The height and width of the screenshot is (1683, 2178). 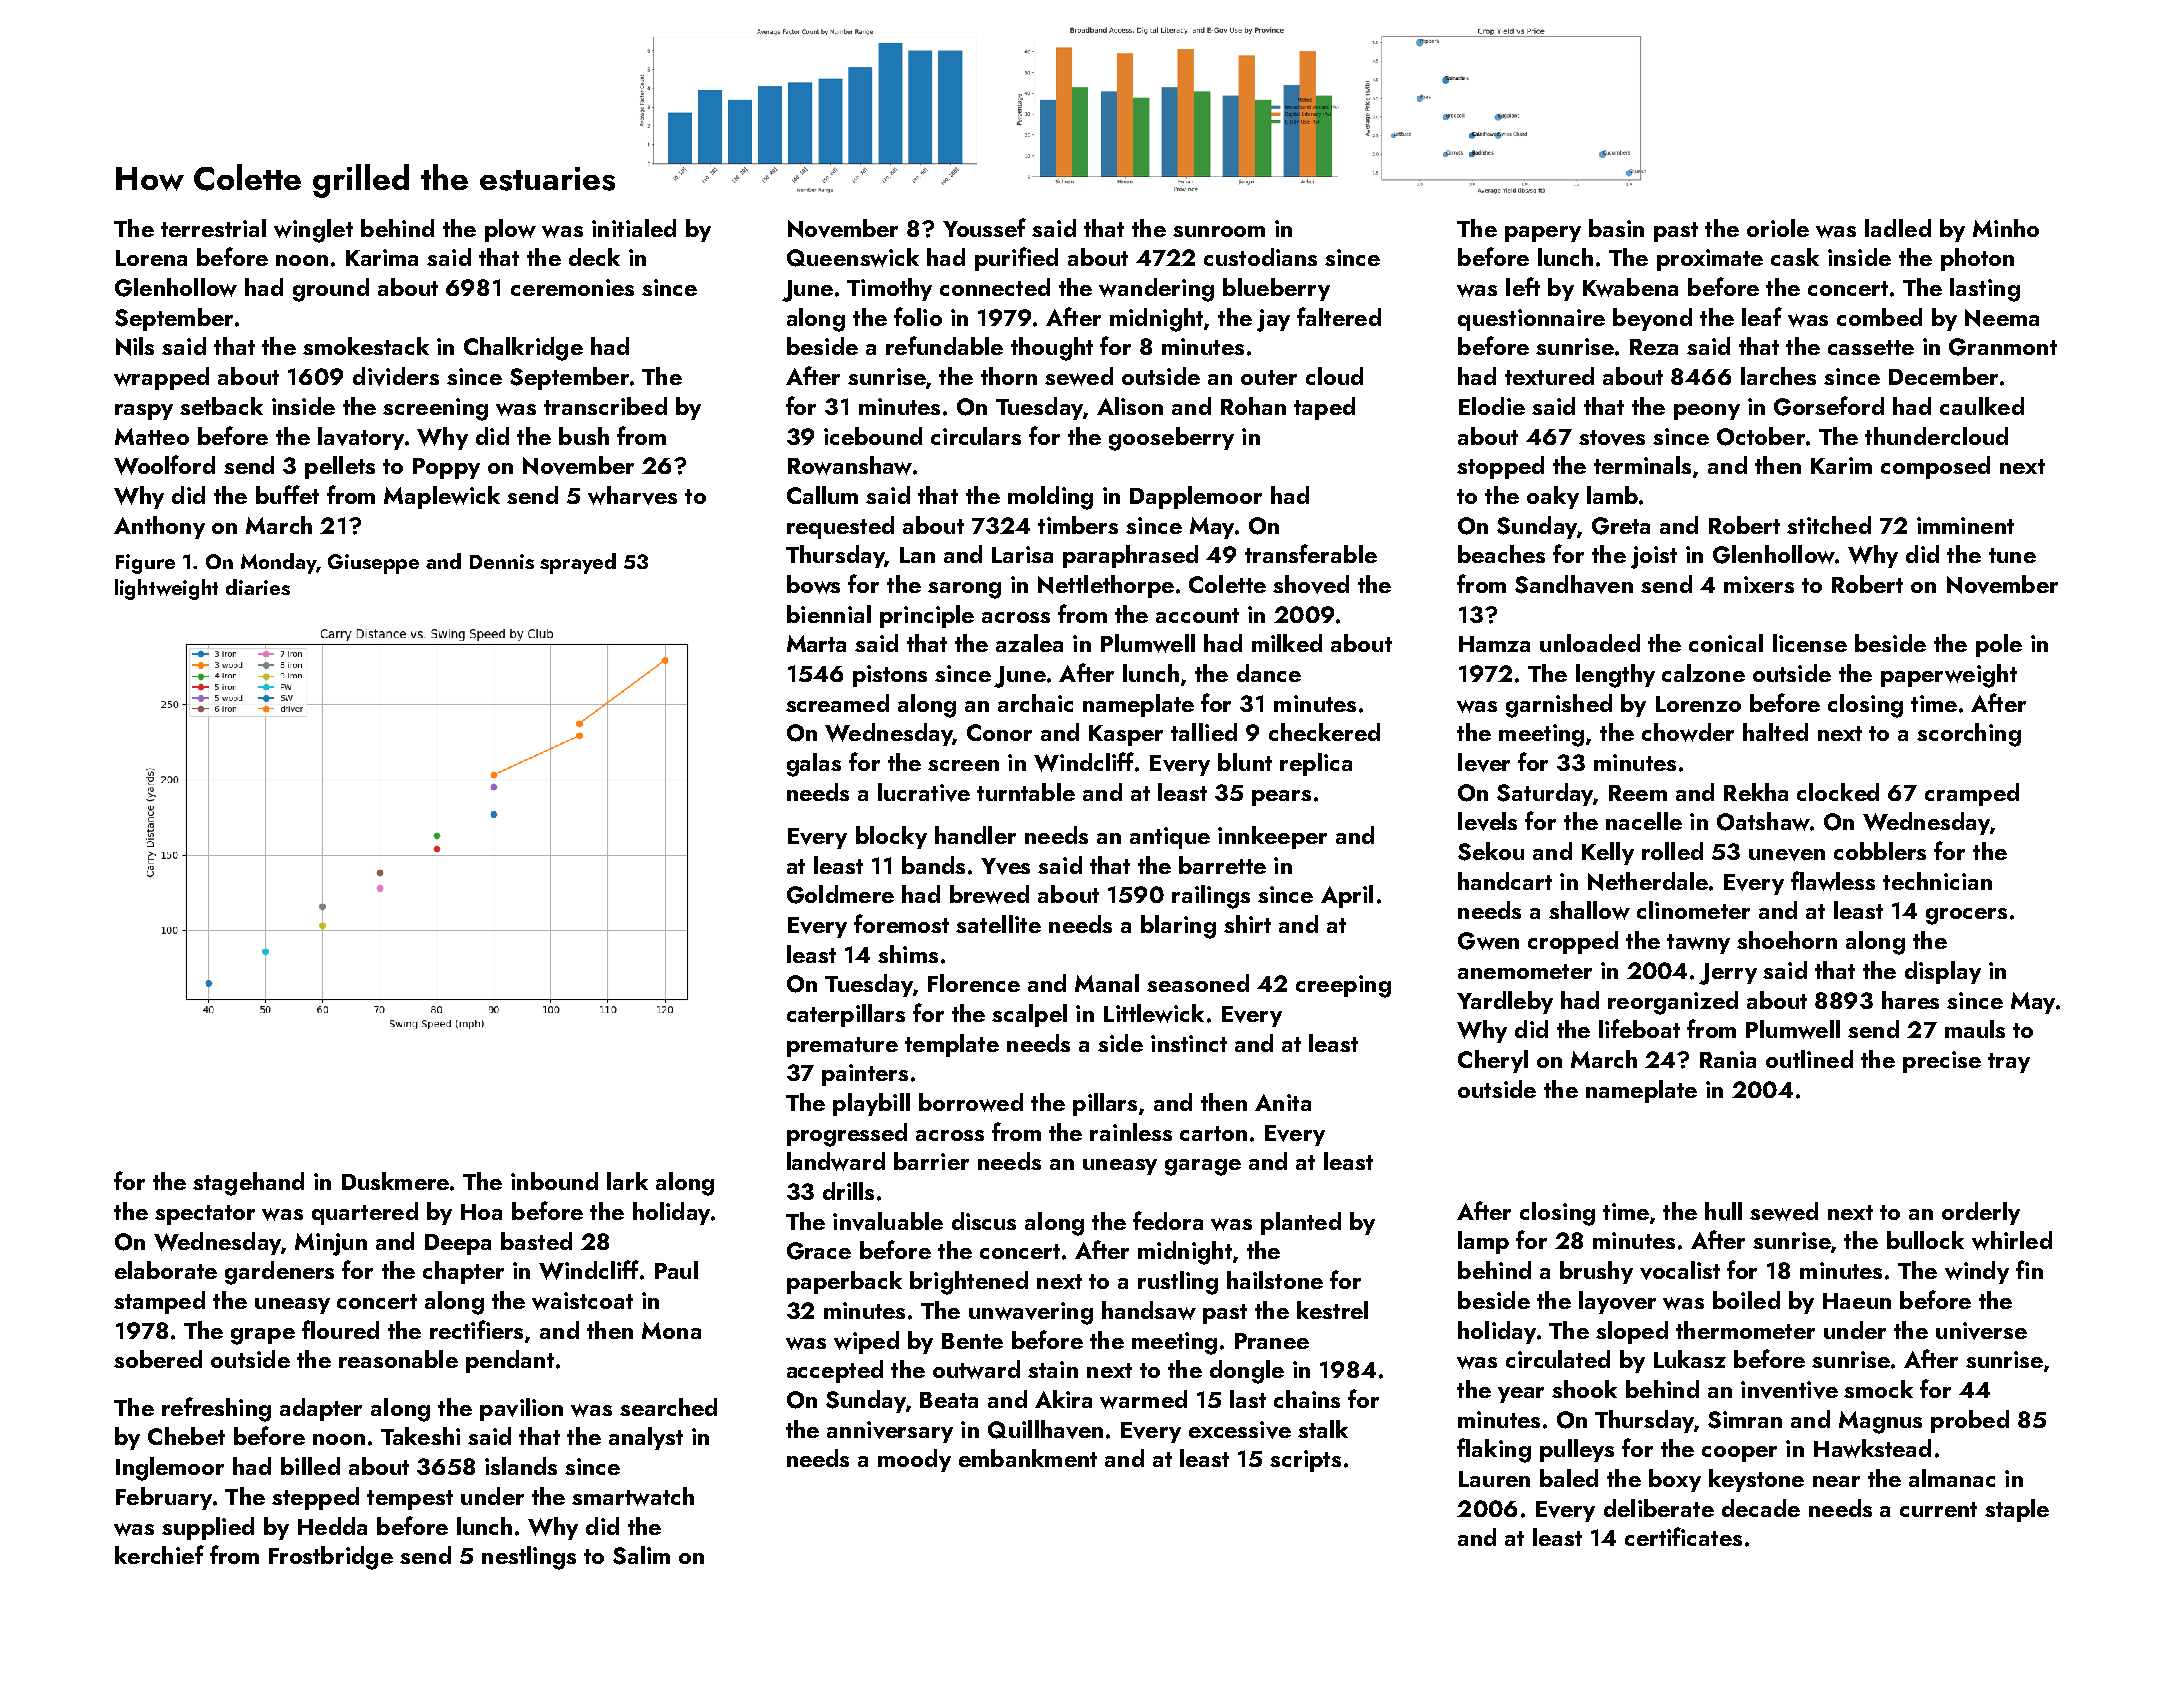 What do you see at coordinates (1981, 1213) in the screenshot?
I see `orderly` at bounding box center [1981, 1213].
